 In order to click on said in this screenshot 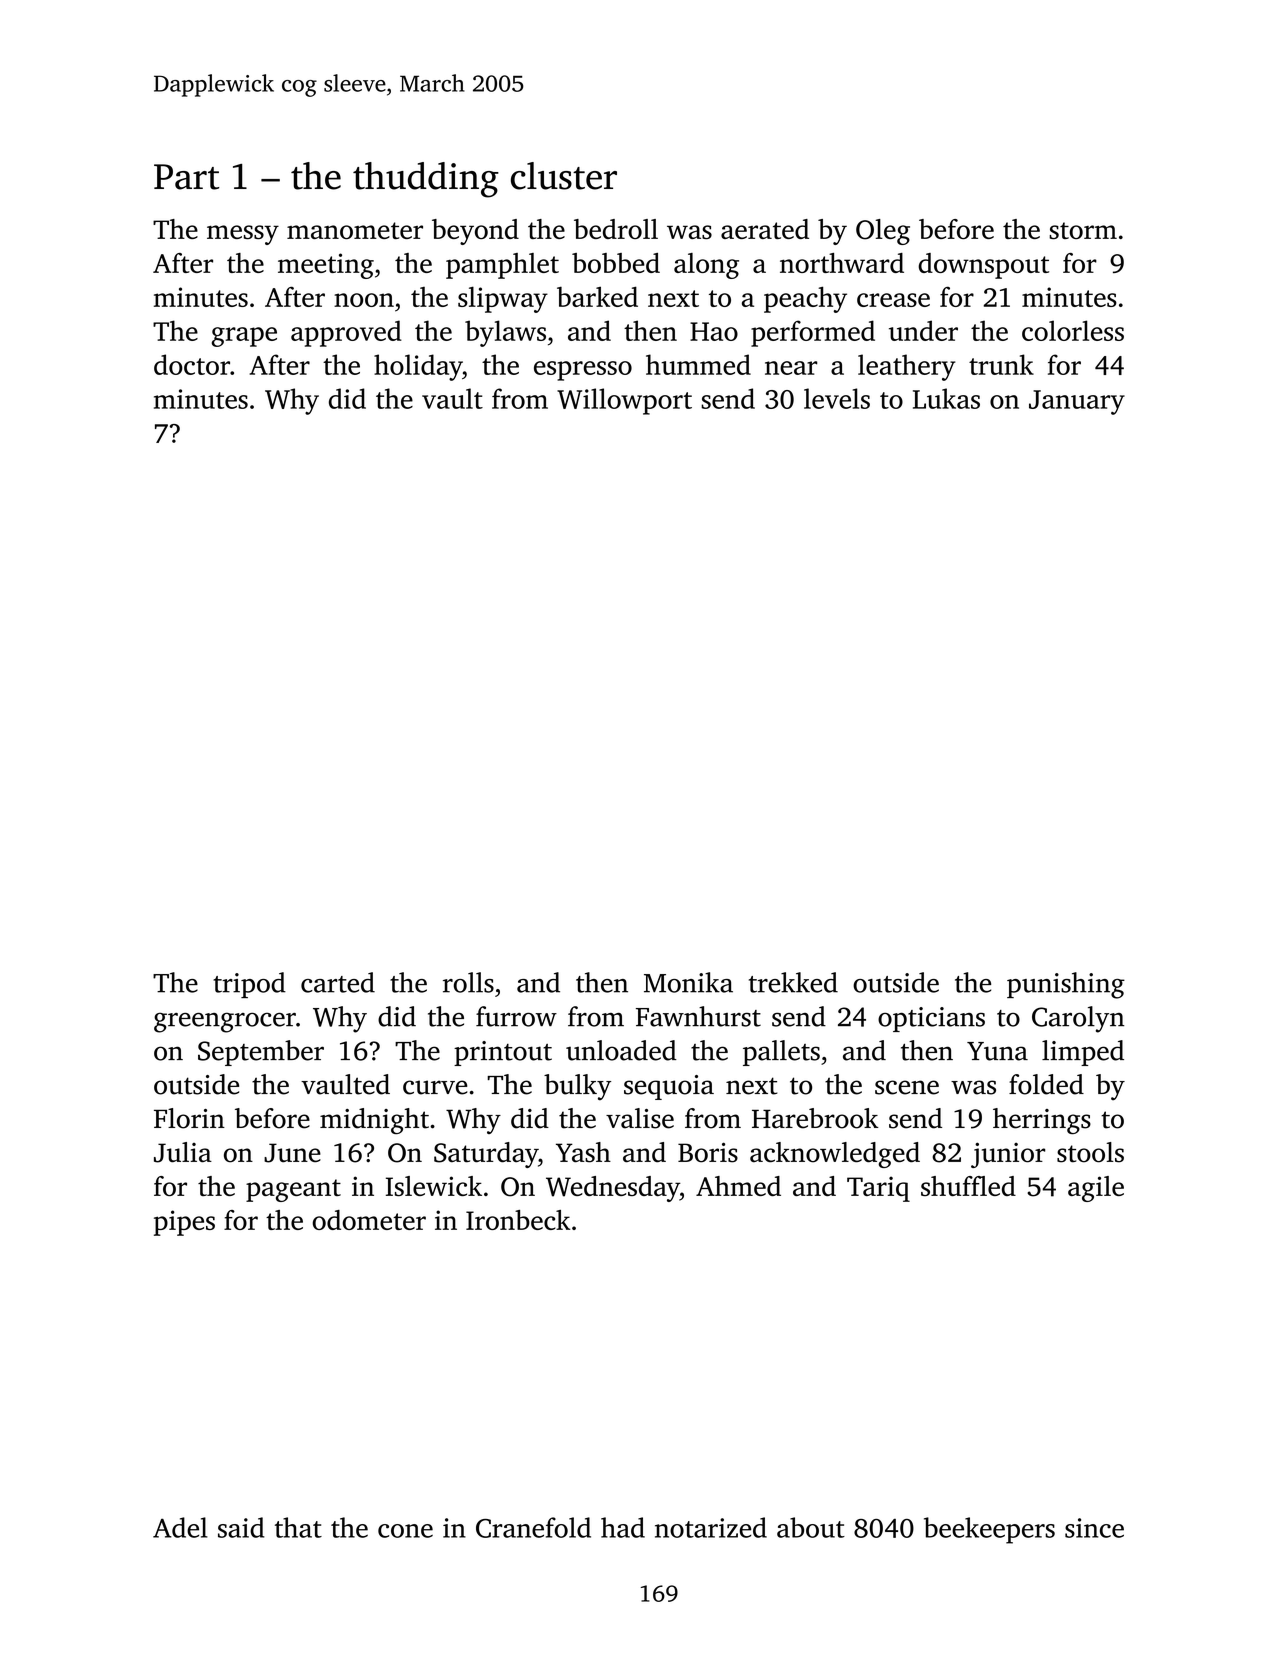, I will do `click(241, 1527)`.
